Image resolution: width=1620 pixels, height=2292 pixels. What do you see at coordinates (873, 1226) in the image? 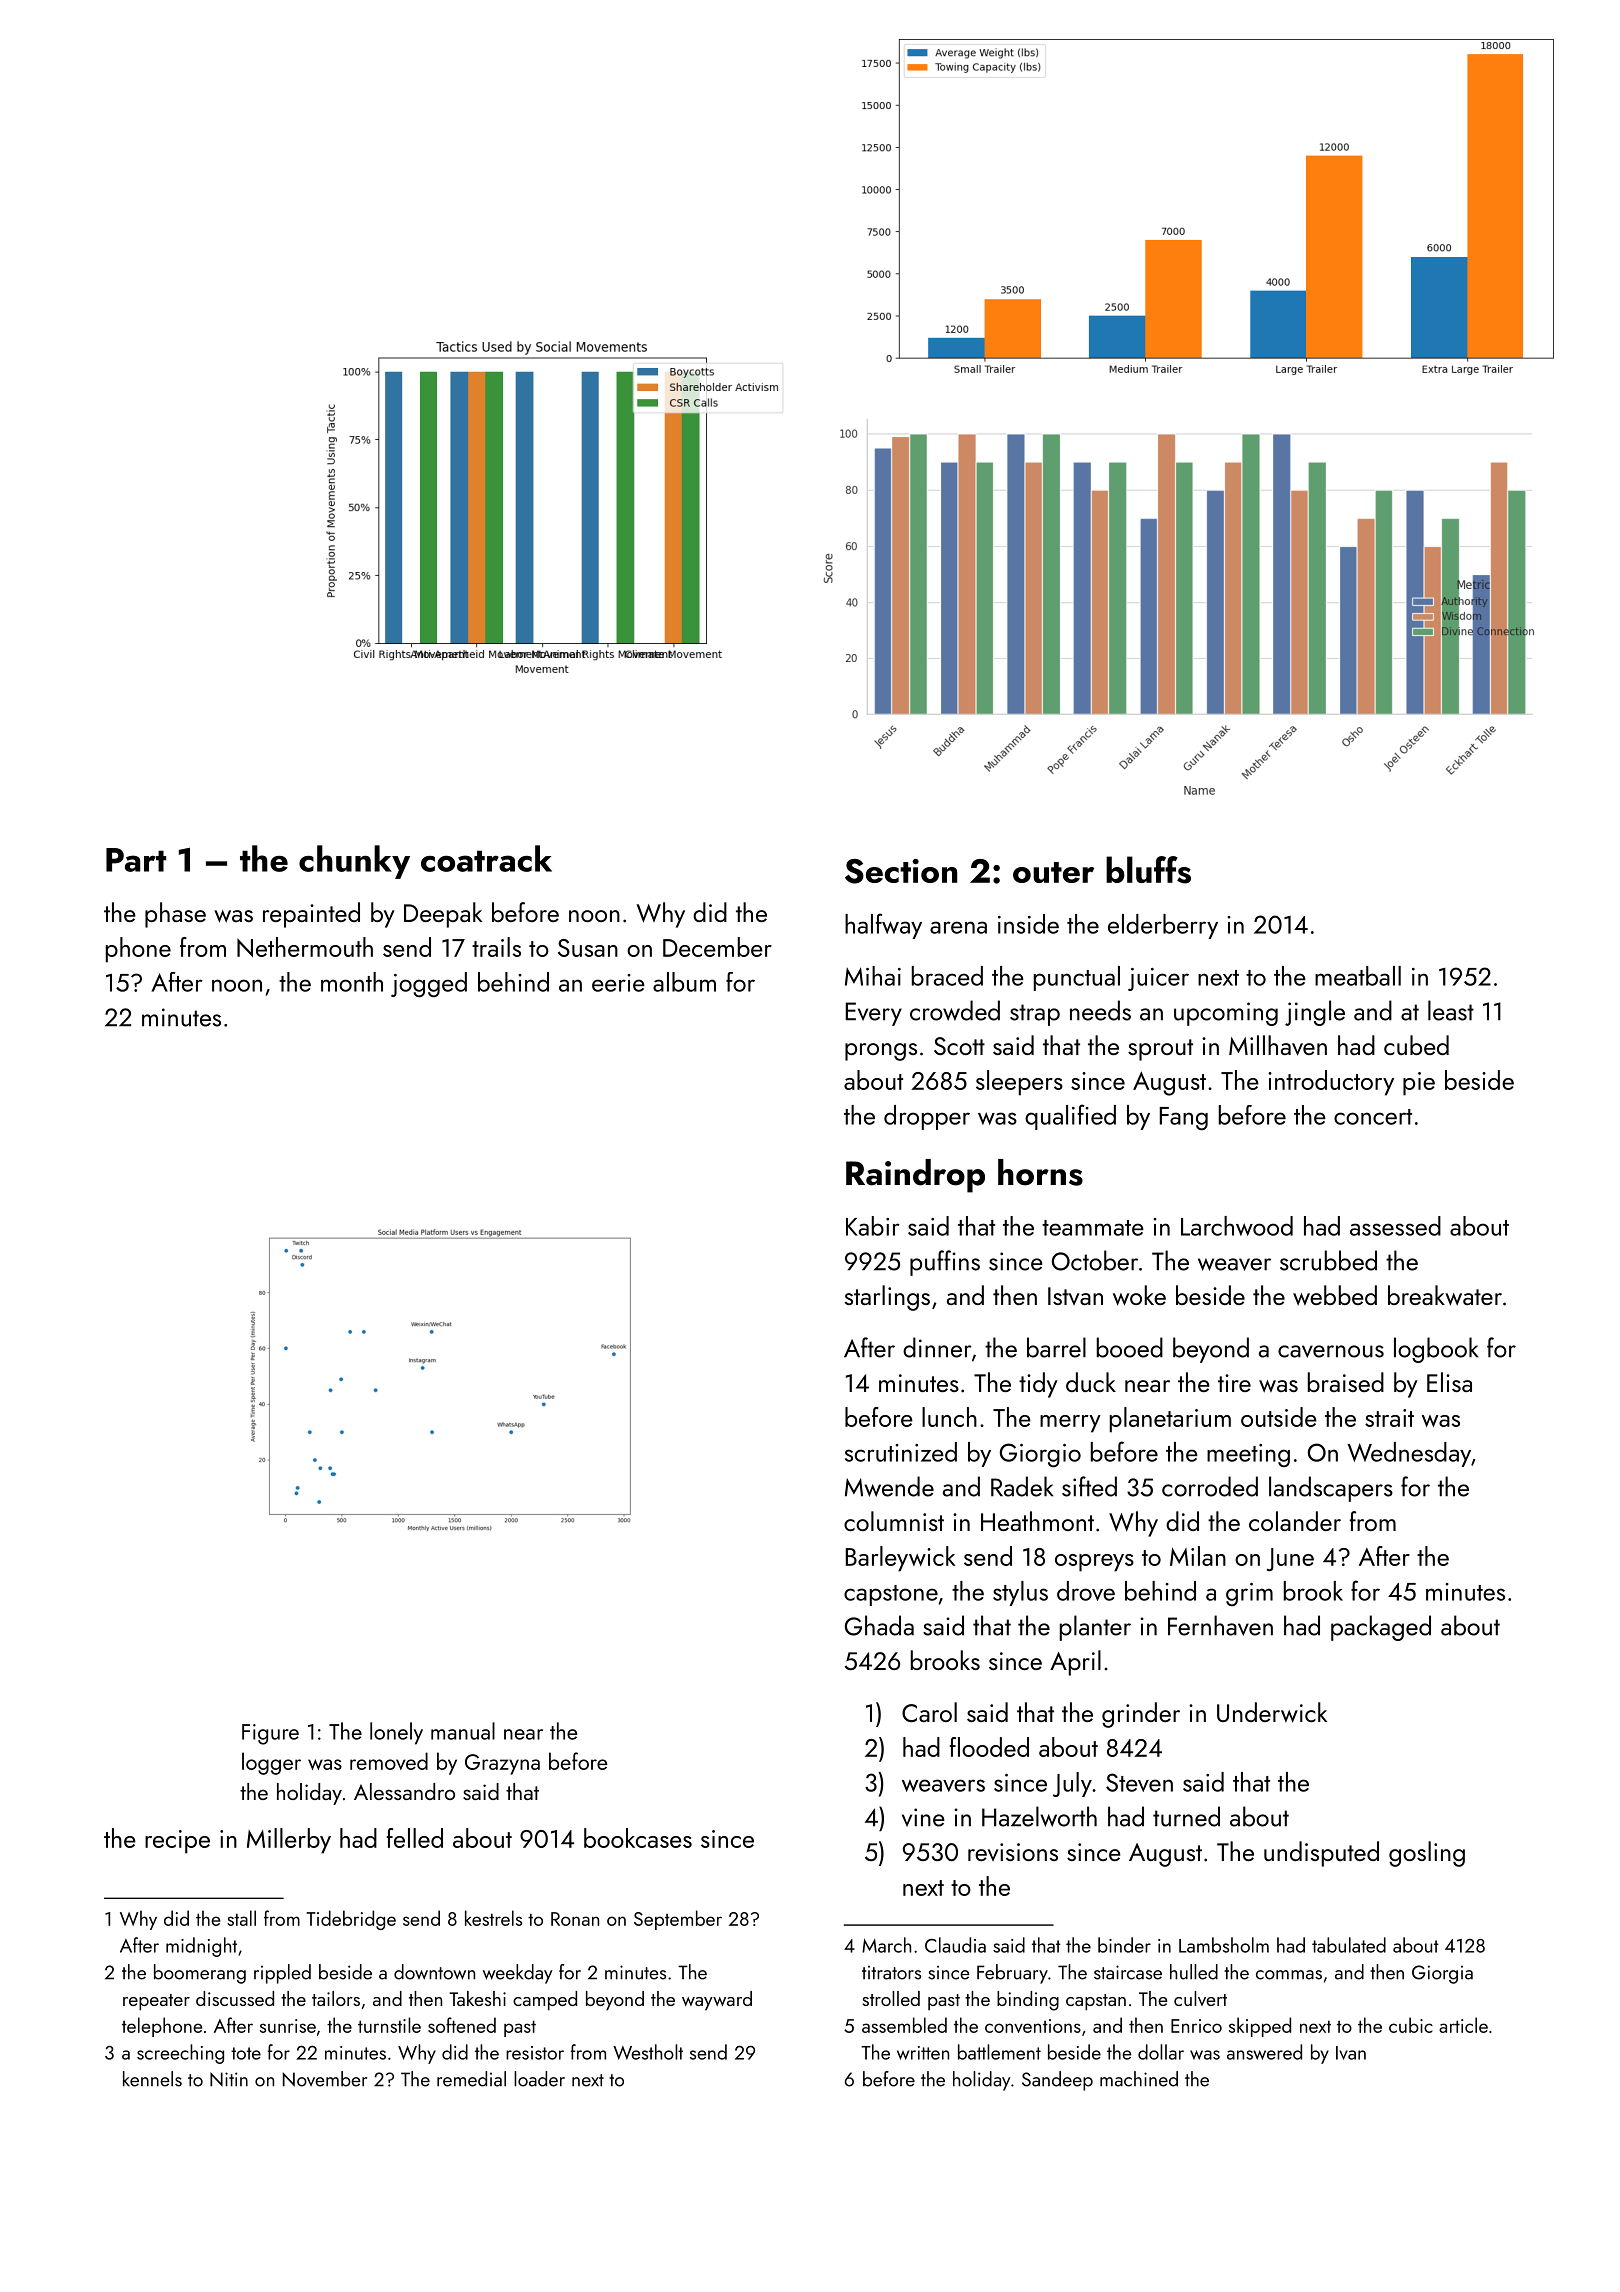
I see `Kabir` at bounding box center [873, 1226].
